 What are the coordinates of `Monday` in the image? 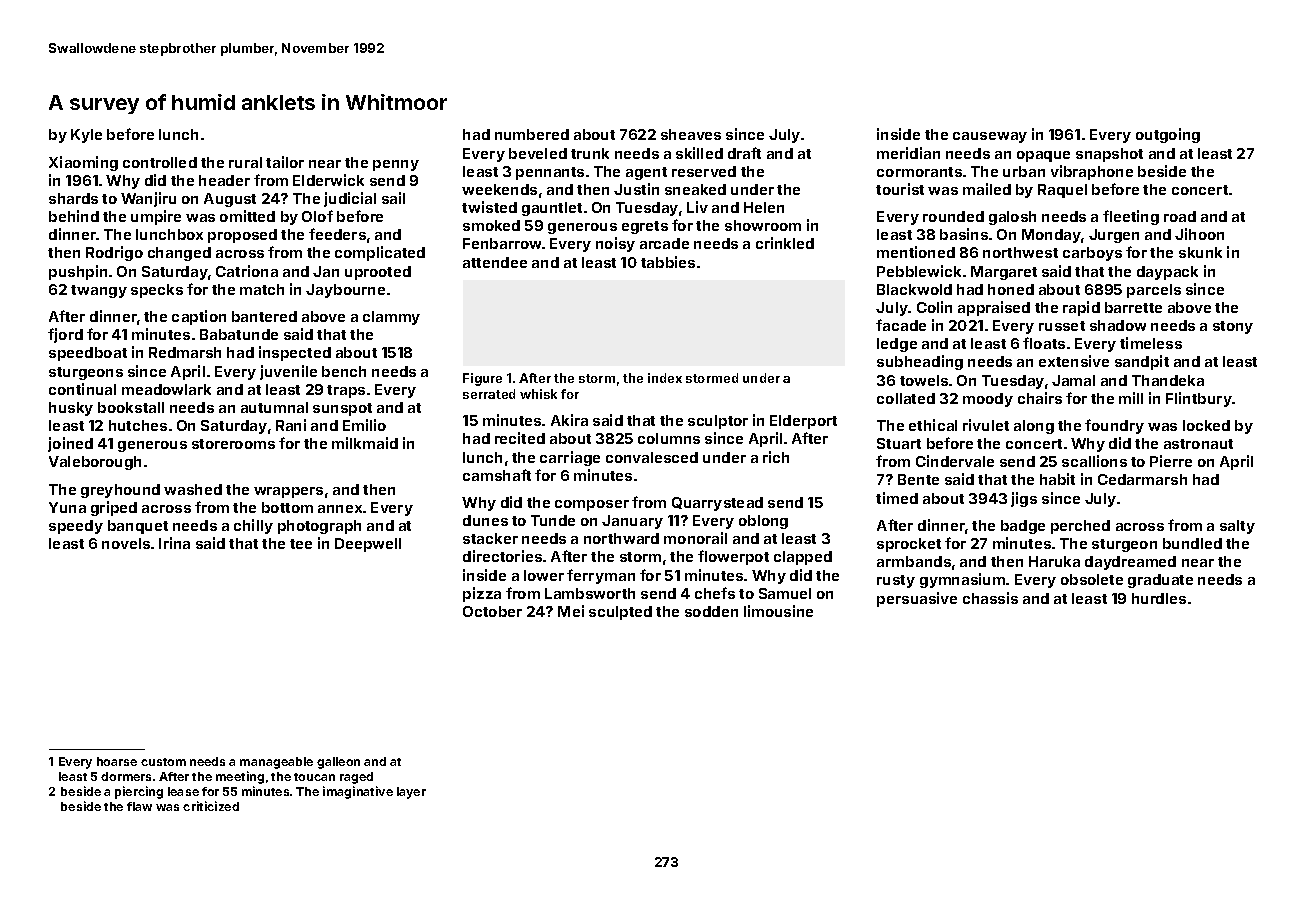 It's located at (1051, 236).
